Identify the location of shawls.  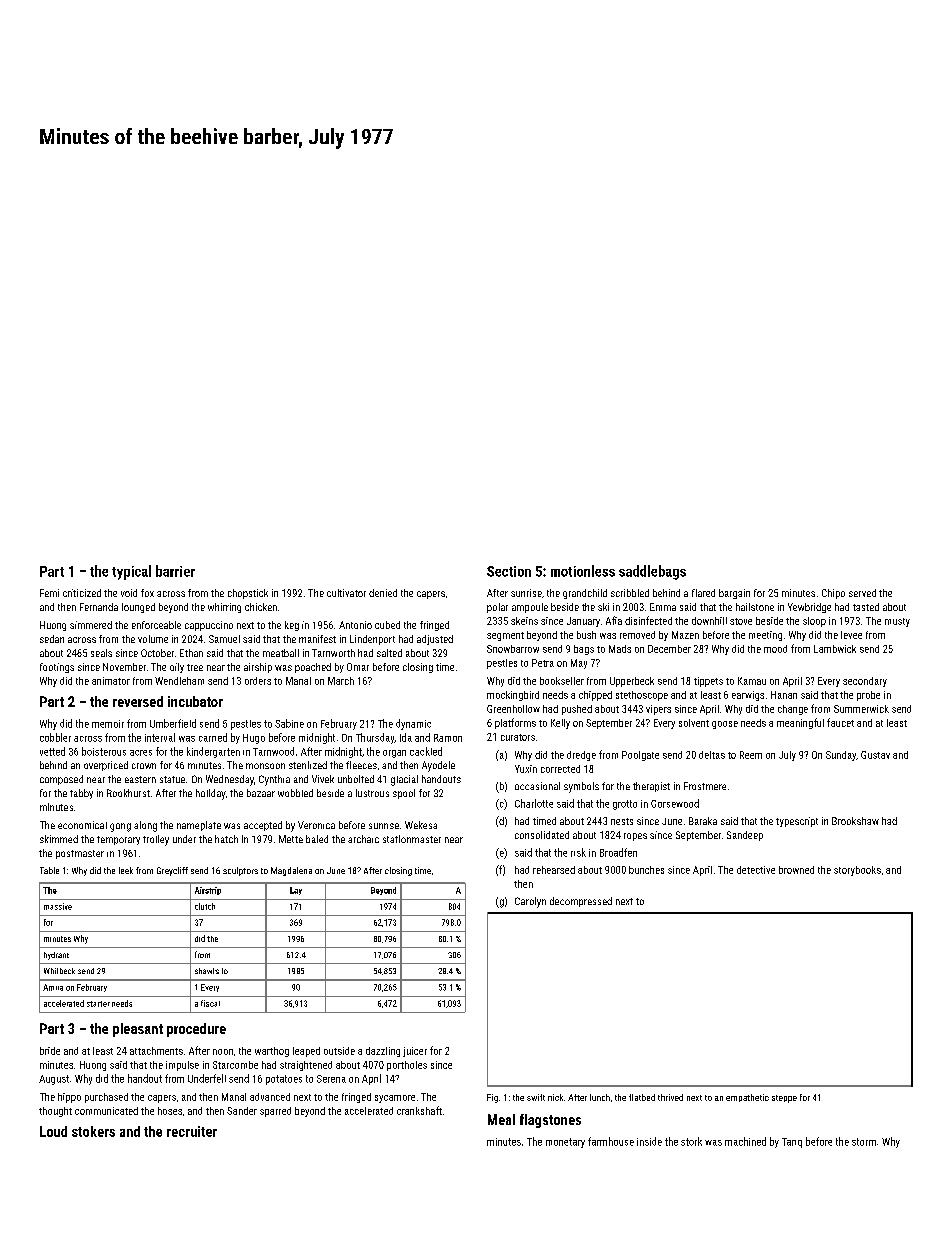
(207, 971).
